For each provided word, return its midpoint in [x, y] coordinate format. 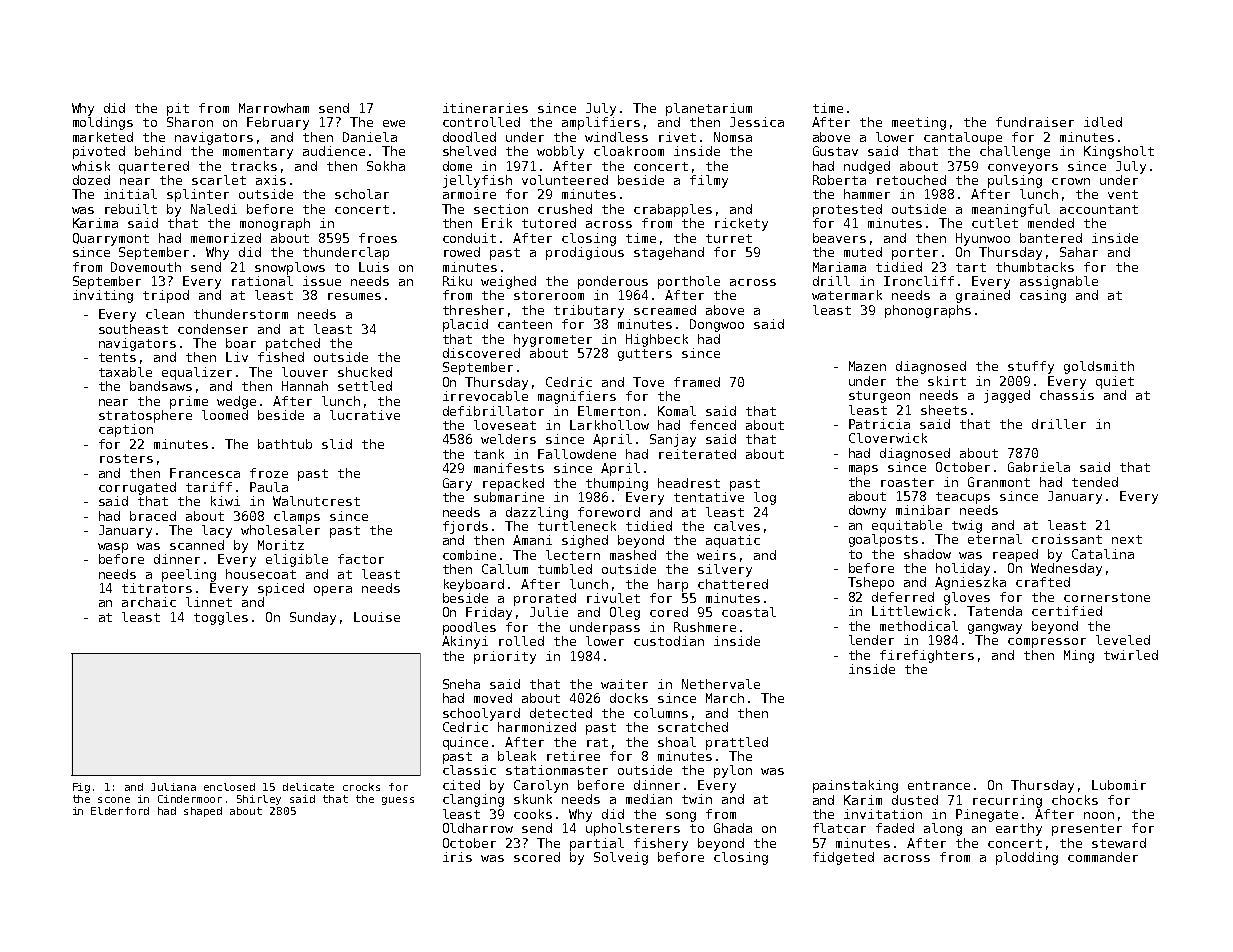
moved [493, 698]
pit [178, 109]
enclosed [229, 787]
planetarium [709, 109]
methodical [919, 626]
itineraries [485, 108]
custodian [669, 641]
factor [361, 559]
